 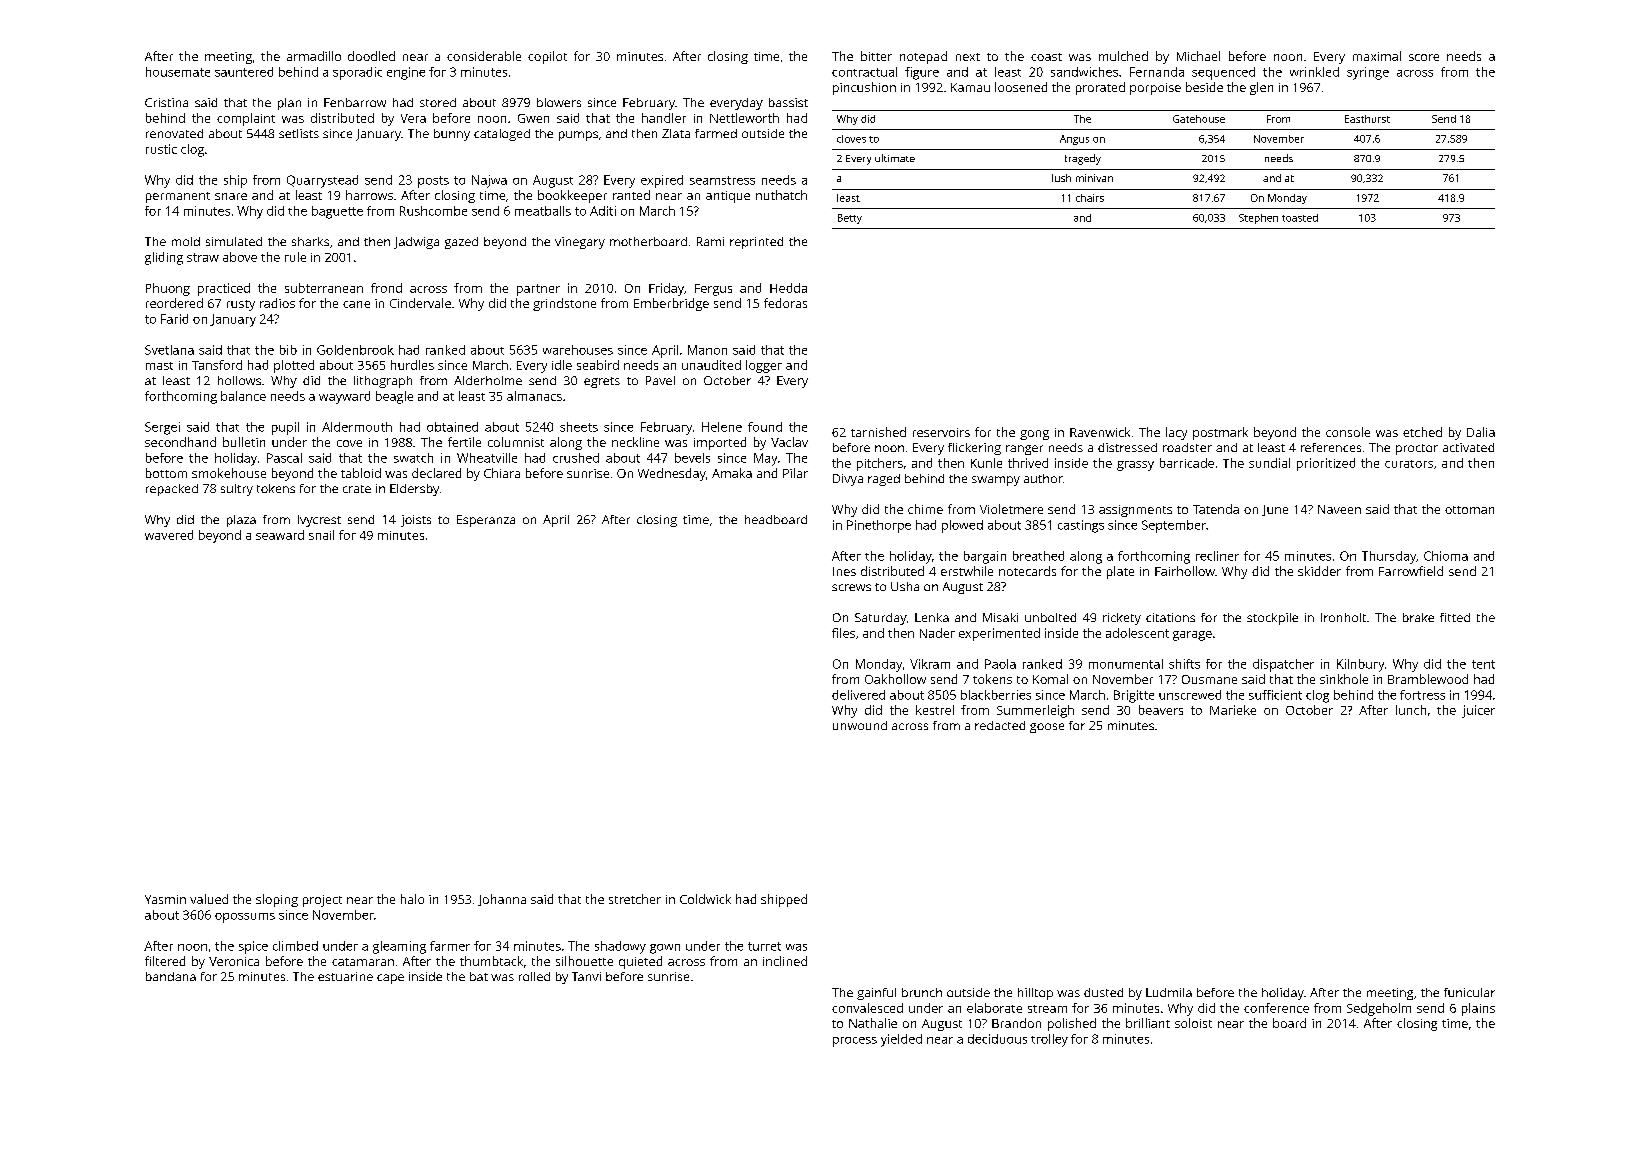 What do you see at coordinates (876, 994) in the screenshot?
I see `gainful` at bounding box center [876, 994].
